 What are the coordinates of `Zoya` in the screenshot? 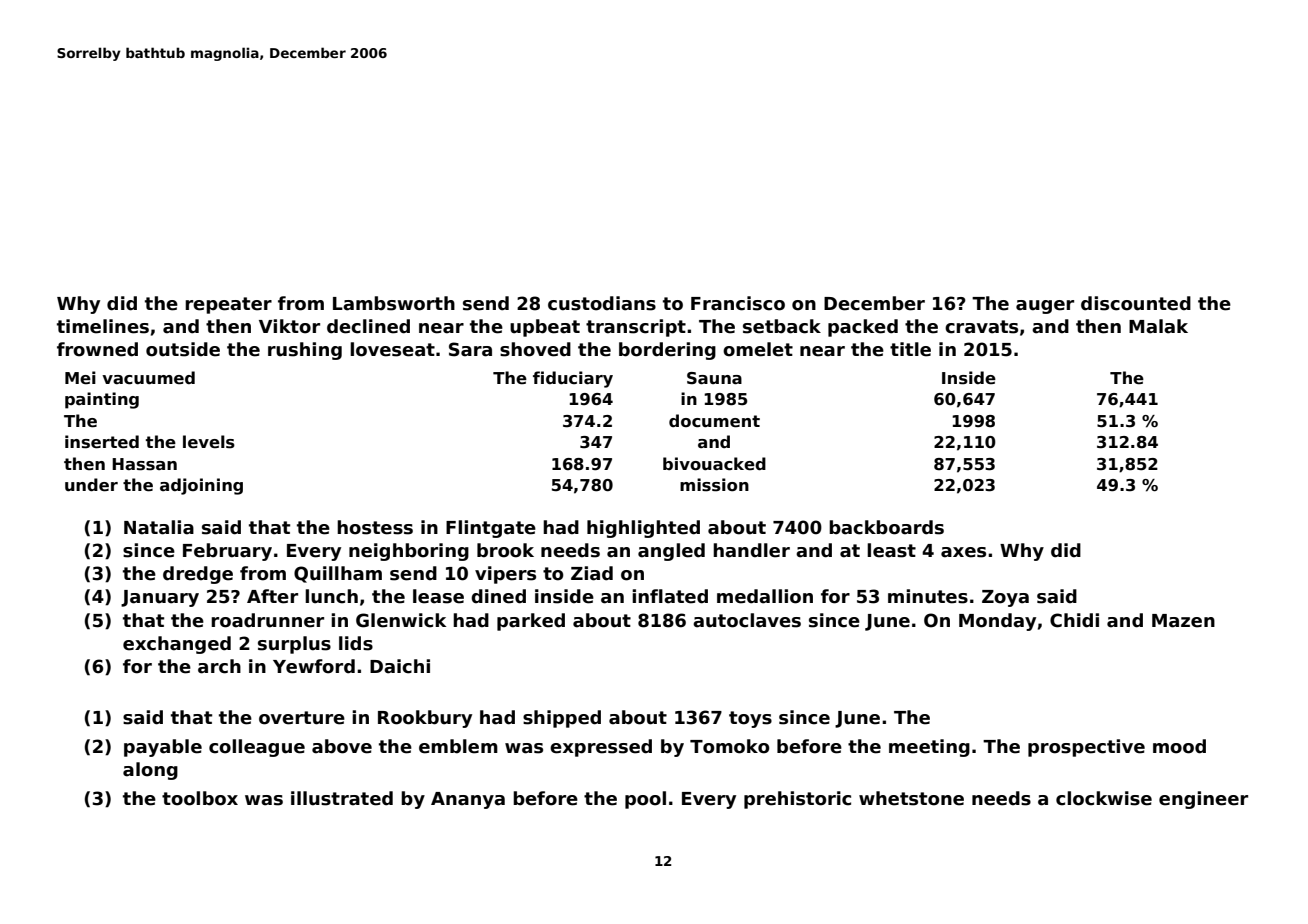 It's located at (1005, 598).
